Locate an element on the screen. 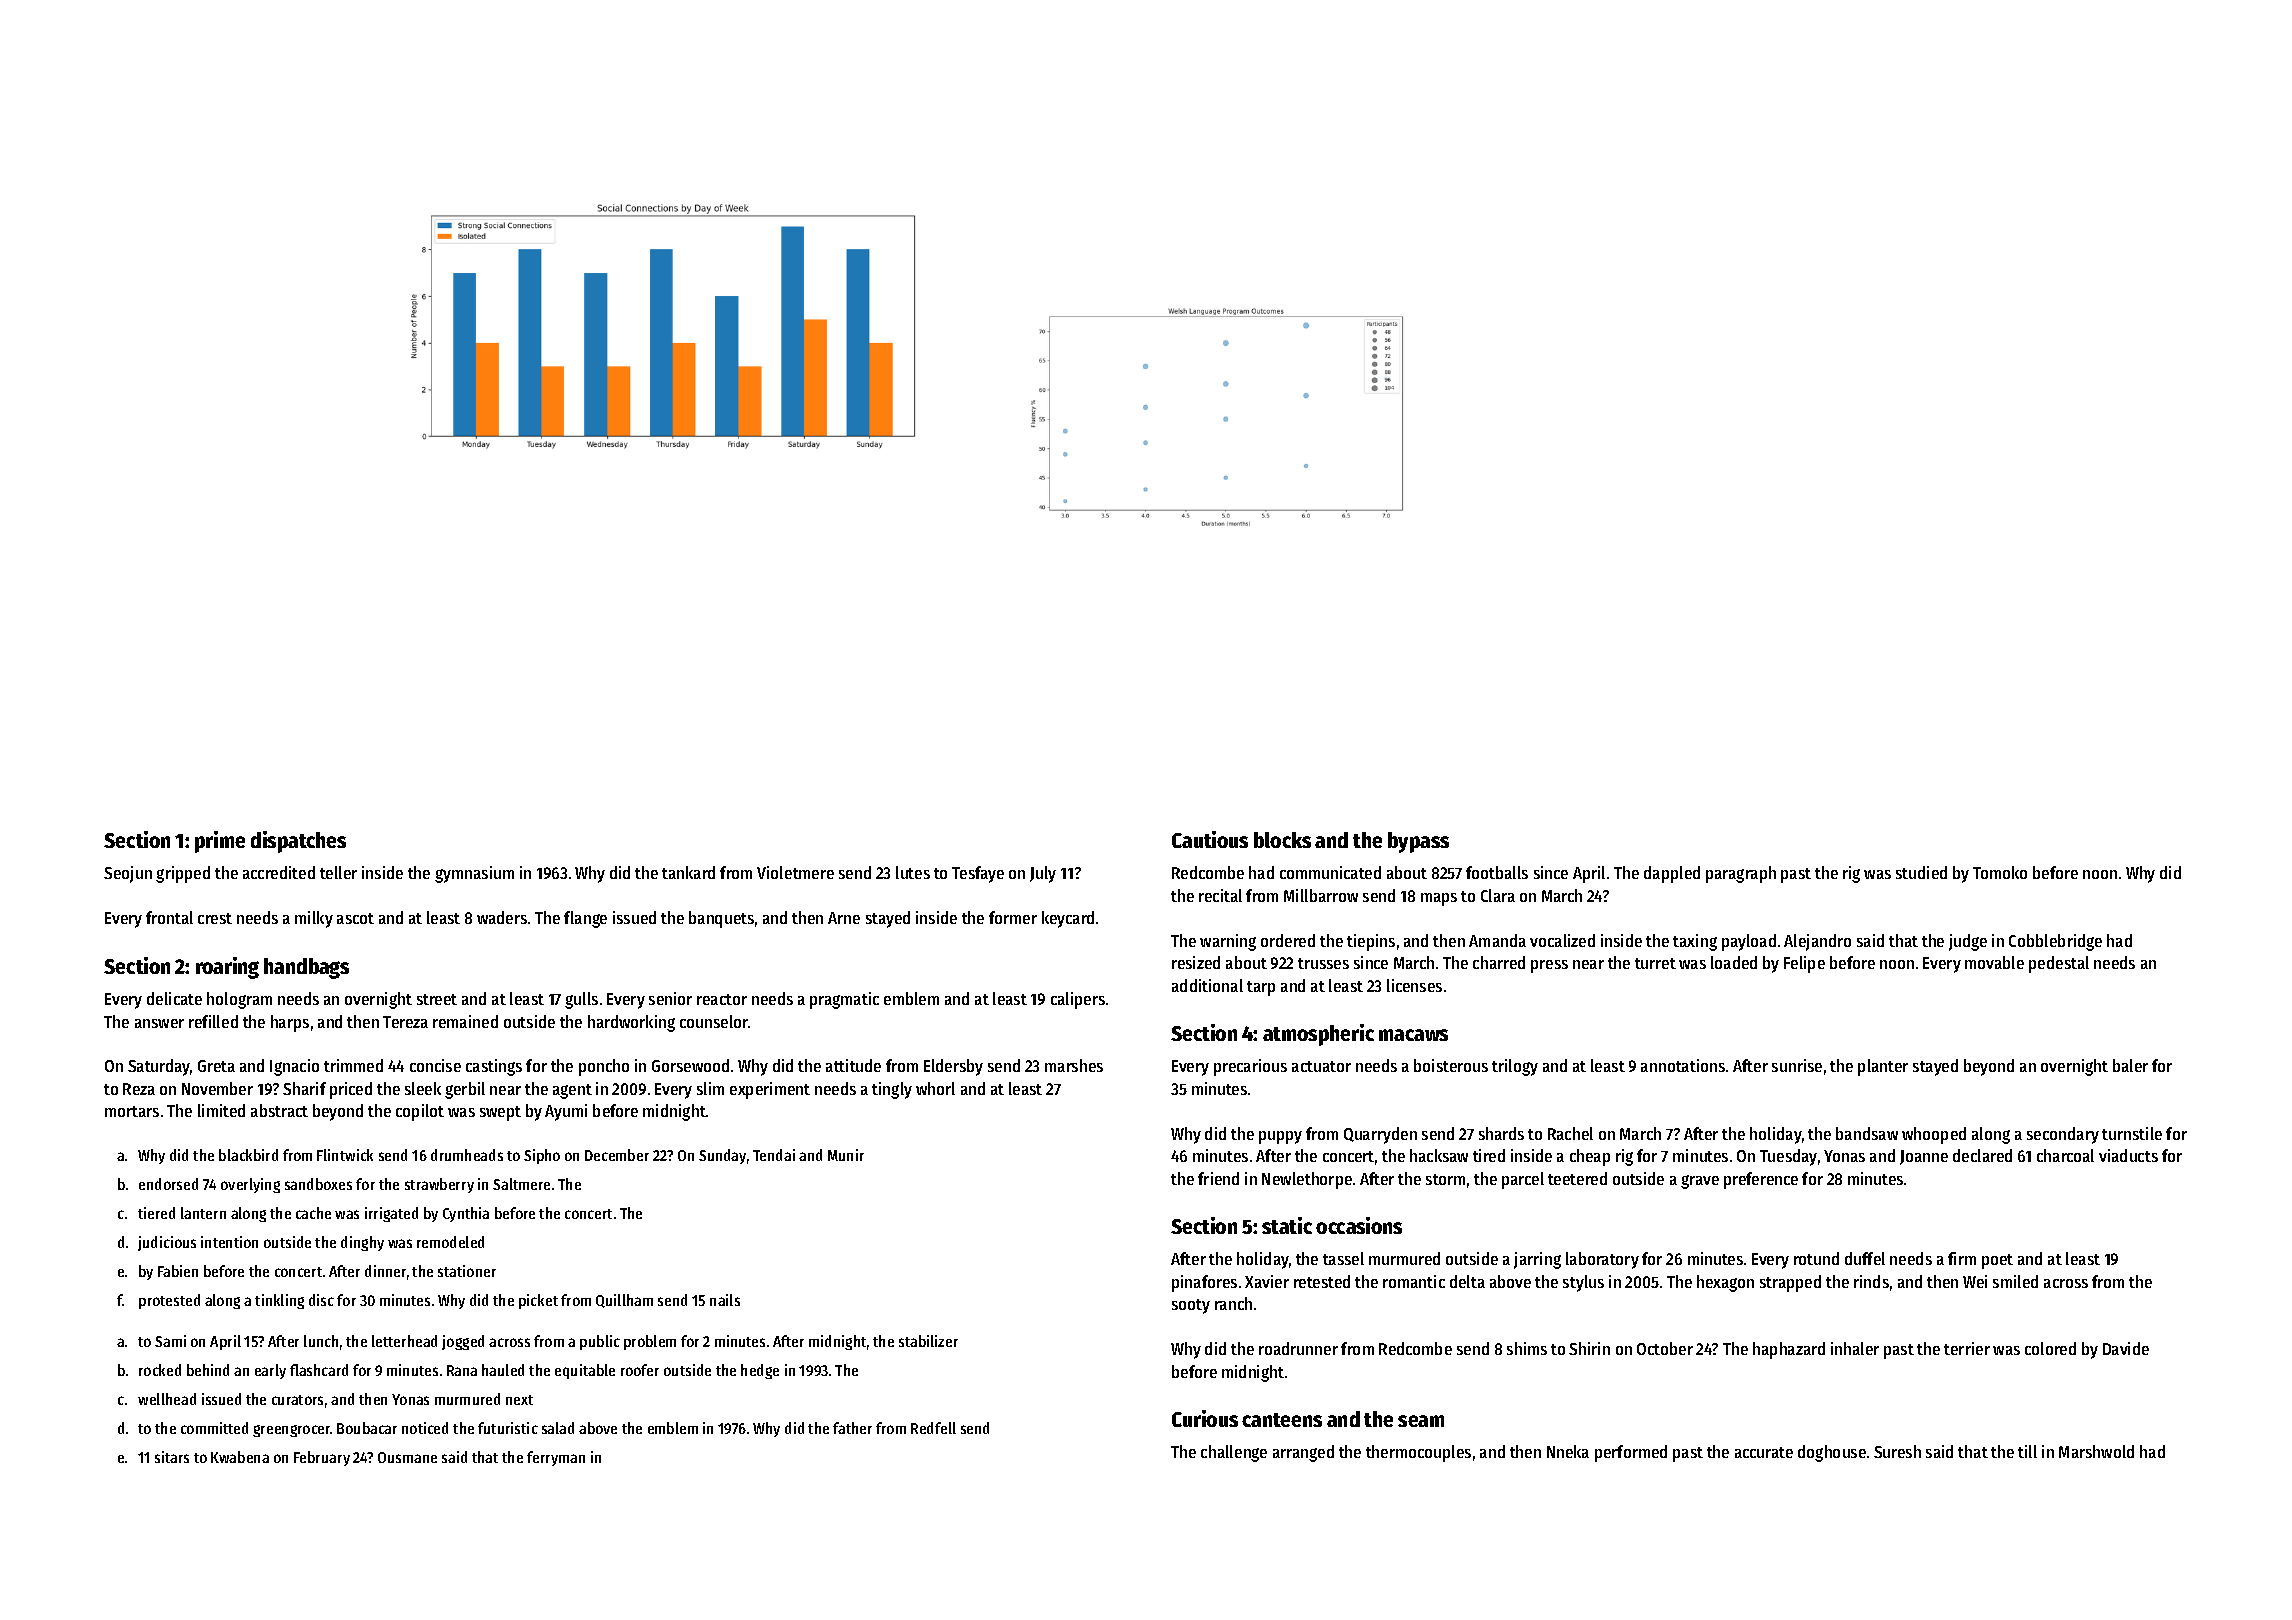 The width and height of the screenshot is (2292, 1620). Cobblebridge is located at coordinates (2055, 942).
